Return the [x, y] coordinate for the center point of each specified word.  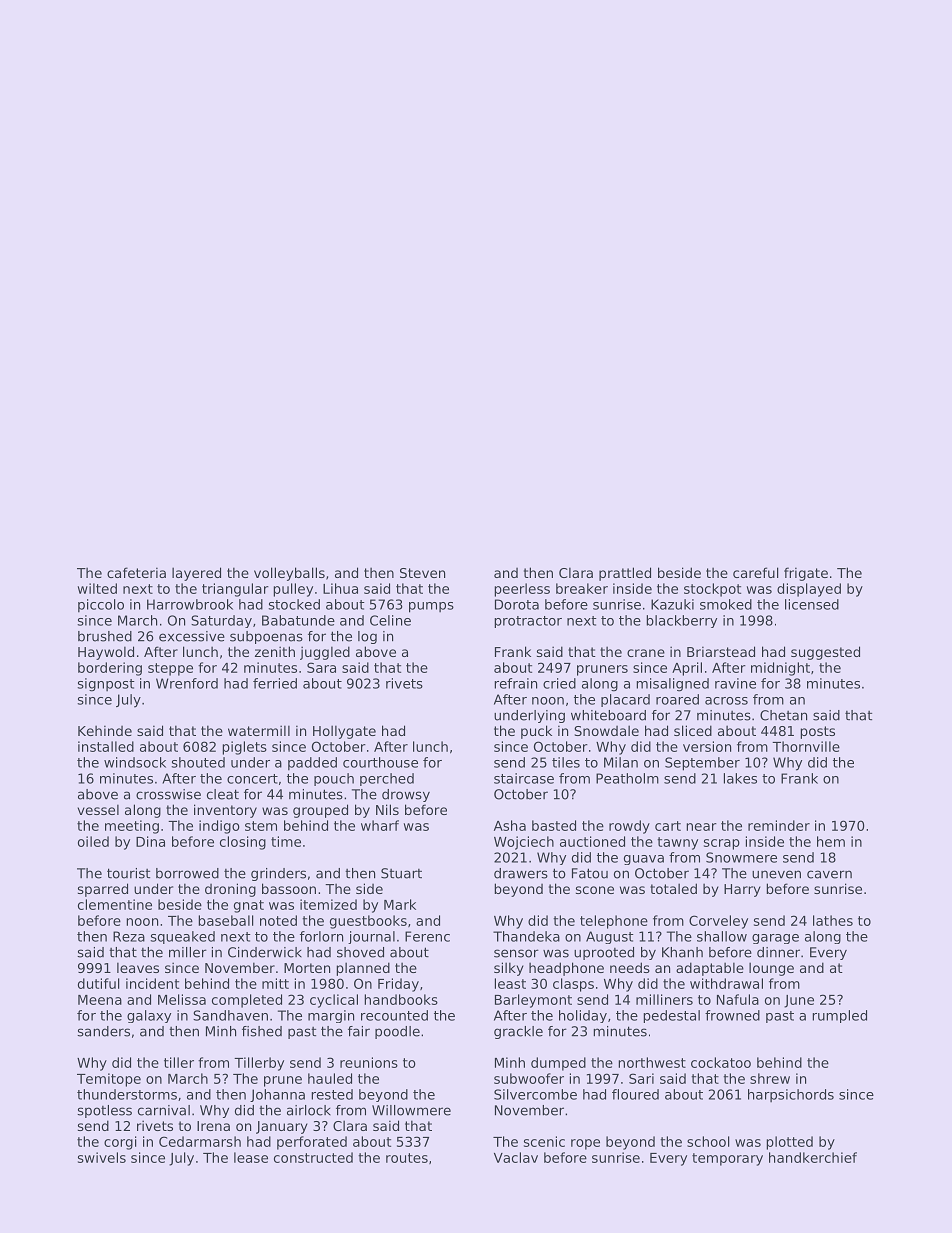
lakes [740, 778]
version [707, 746]
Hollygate [344, 732]
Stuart [401, 873]
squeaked [182, 937]
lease [251, 1157]
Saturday [221, 621]
